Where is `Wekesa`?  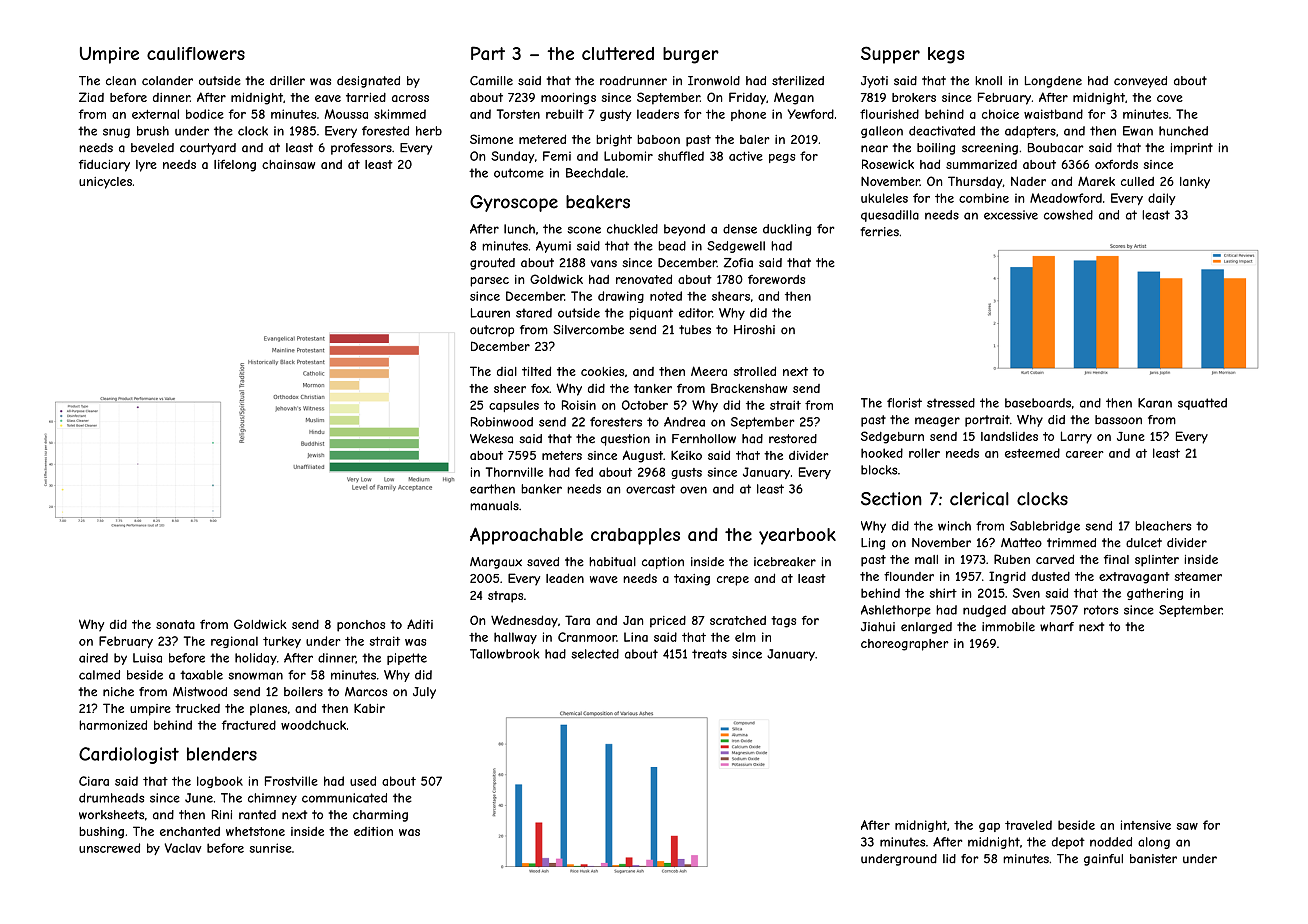 Wekesa is located at coordinates (491, 439).
